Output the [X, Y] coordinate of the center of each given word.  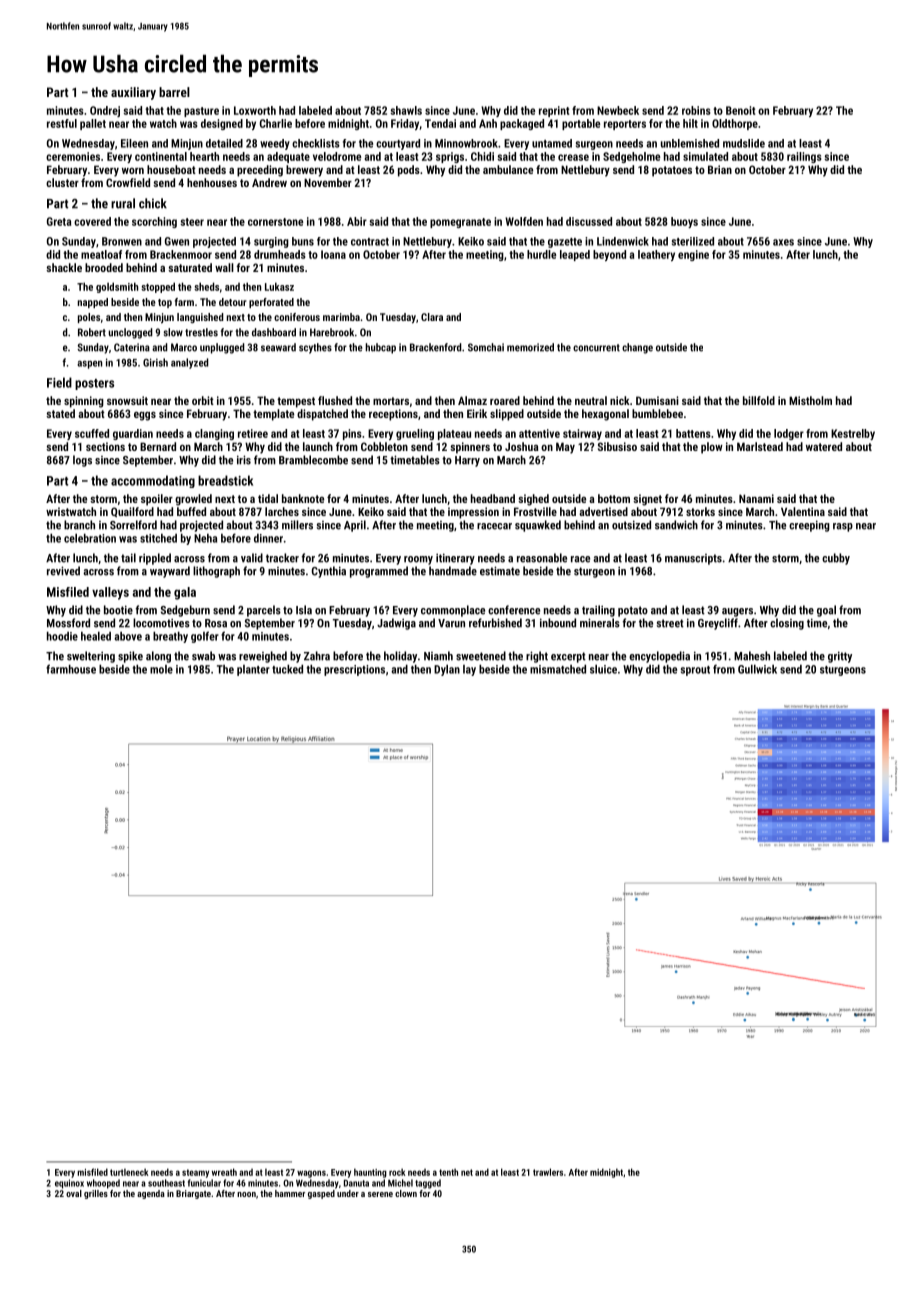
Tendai [440, 123]
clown [406, 1193]
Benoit [740, 110]
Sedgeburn [185, 611]
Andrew [269, 182]
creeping [809, 526]
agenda [151, 1194]
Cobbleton [384, 446]
